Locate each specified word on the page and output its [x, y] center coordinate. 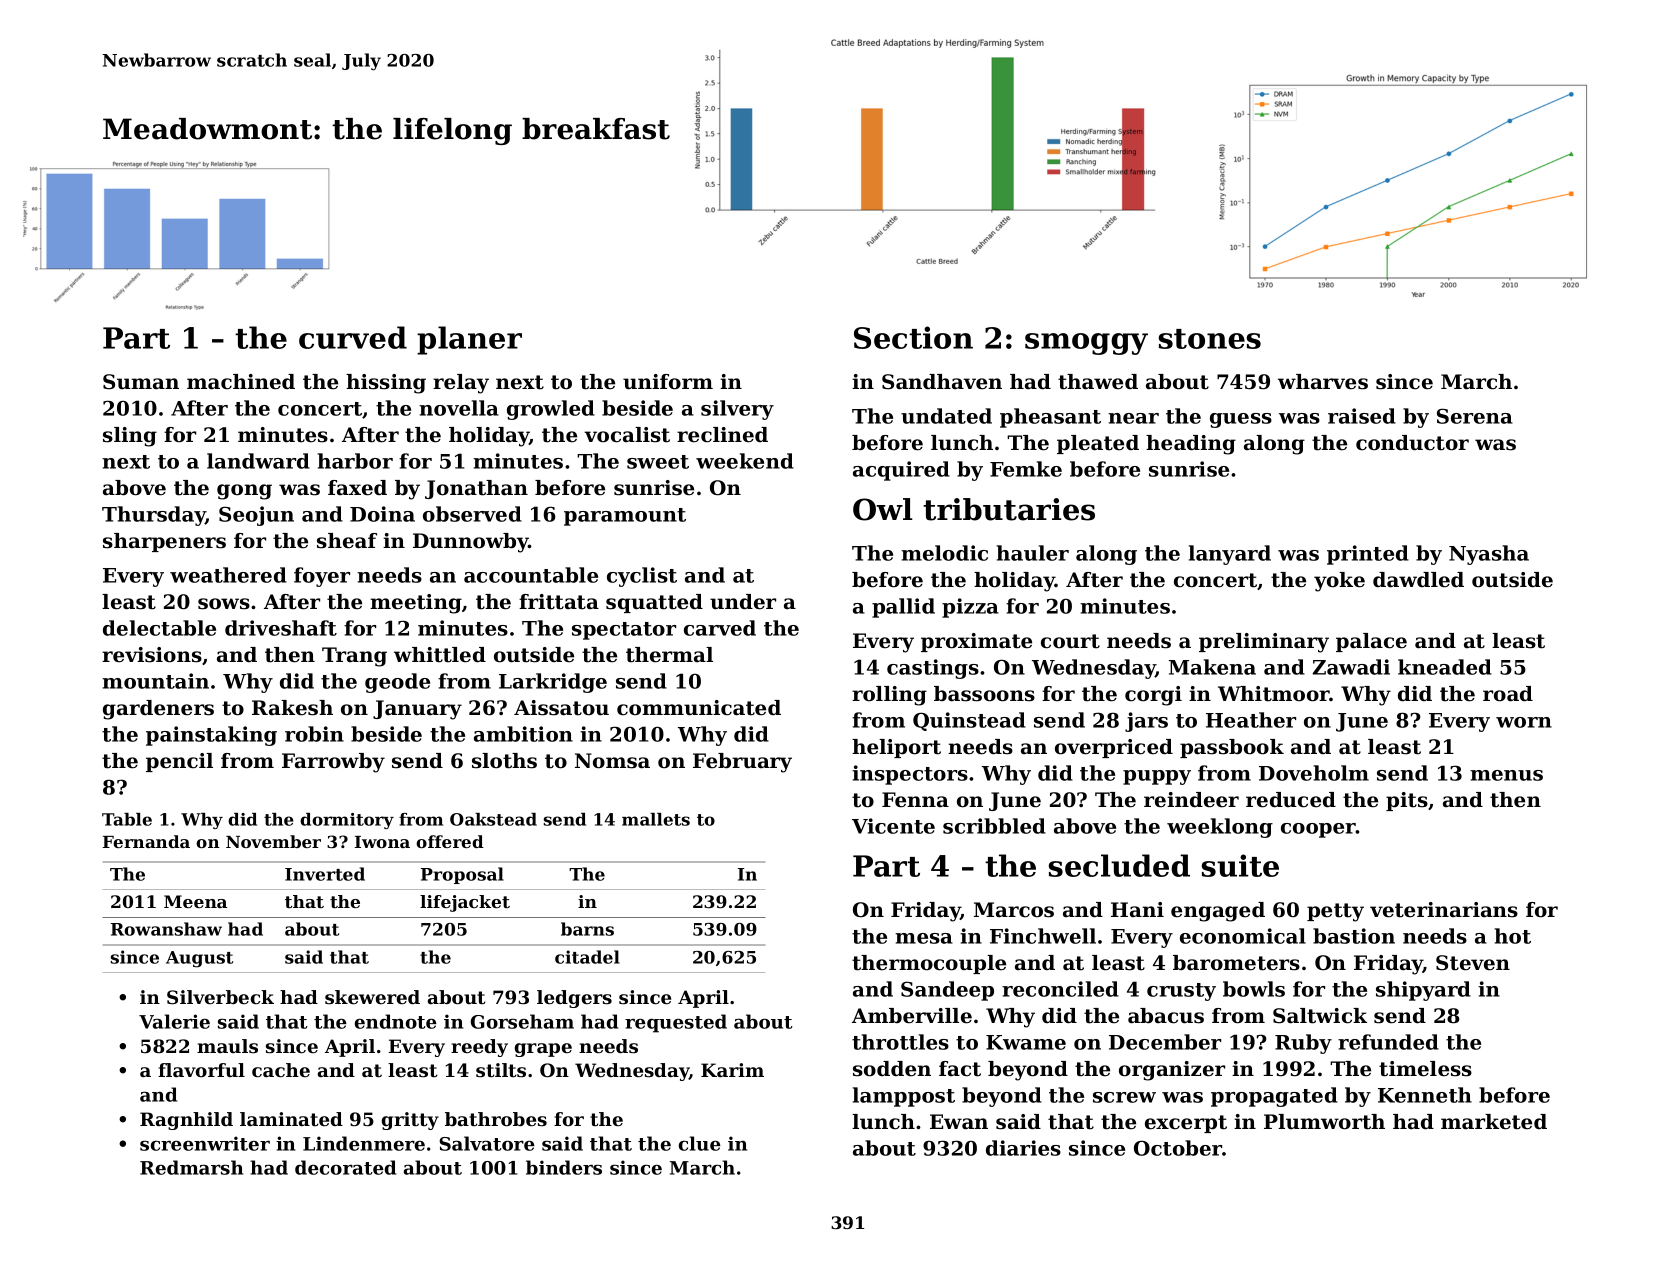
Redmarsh [191, 1167]
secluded [1119, 865]
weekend [745, 461]
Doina [382, 514]
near [1133, 418]
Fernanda [146, 841]
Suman [141, 382]
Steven [1473, 963]
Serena [1475, 416]
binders [564, 1167]
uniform [668, 382]
